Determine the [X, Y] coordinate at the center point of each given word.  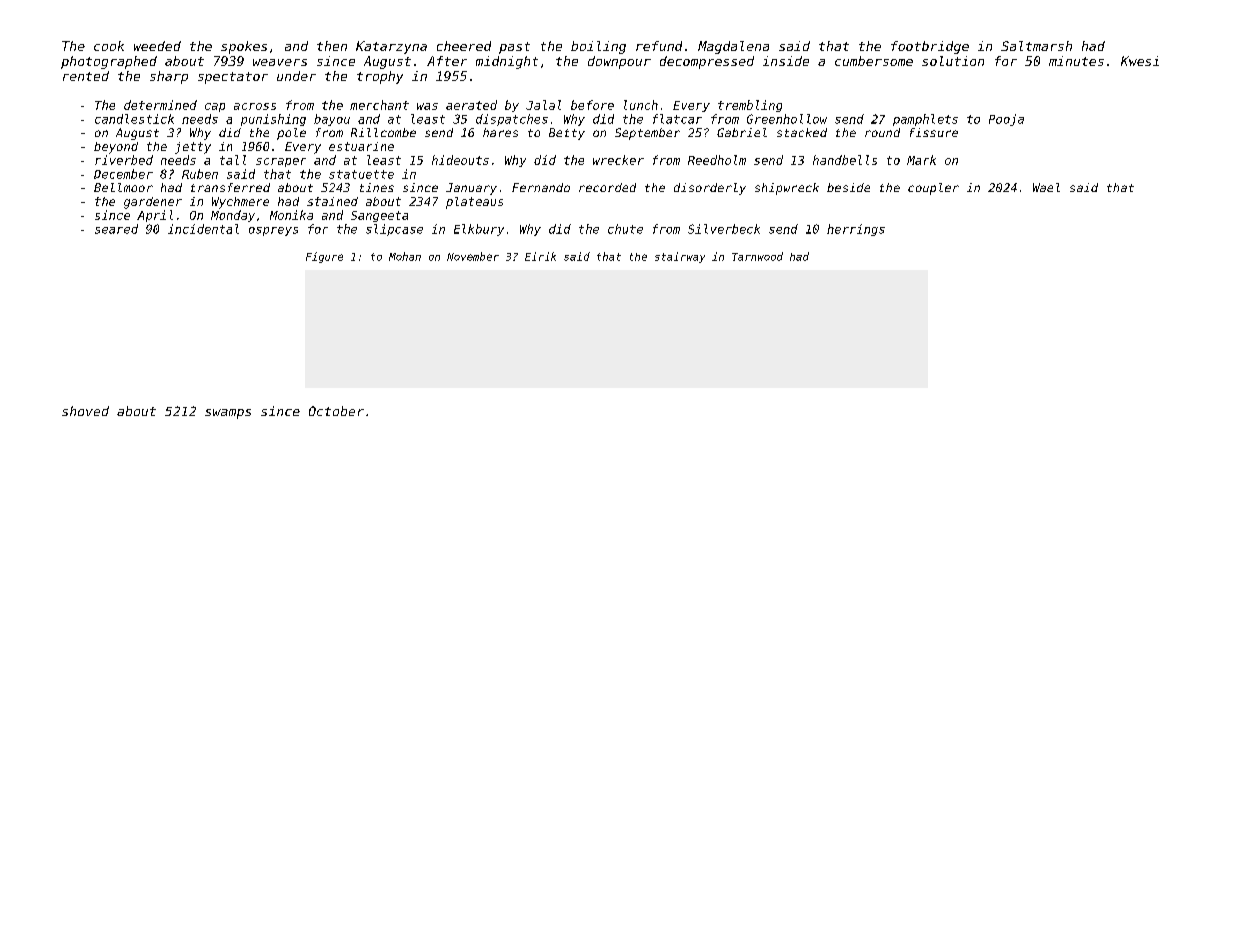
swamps [228, 414]
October [336, 411]
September [647, 134]
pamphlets [925, 120]
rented [86, 76]
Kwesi [1140, 61]
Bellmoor [123, 187]
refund [659, 46]
